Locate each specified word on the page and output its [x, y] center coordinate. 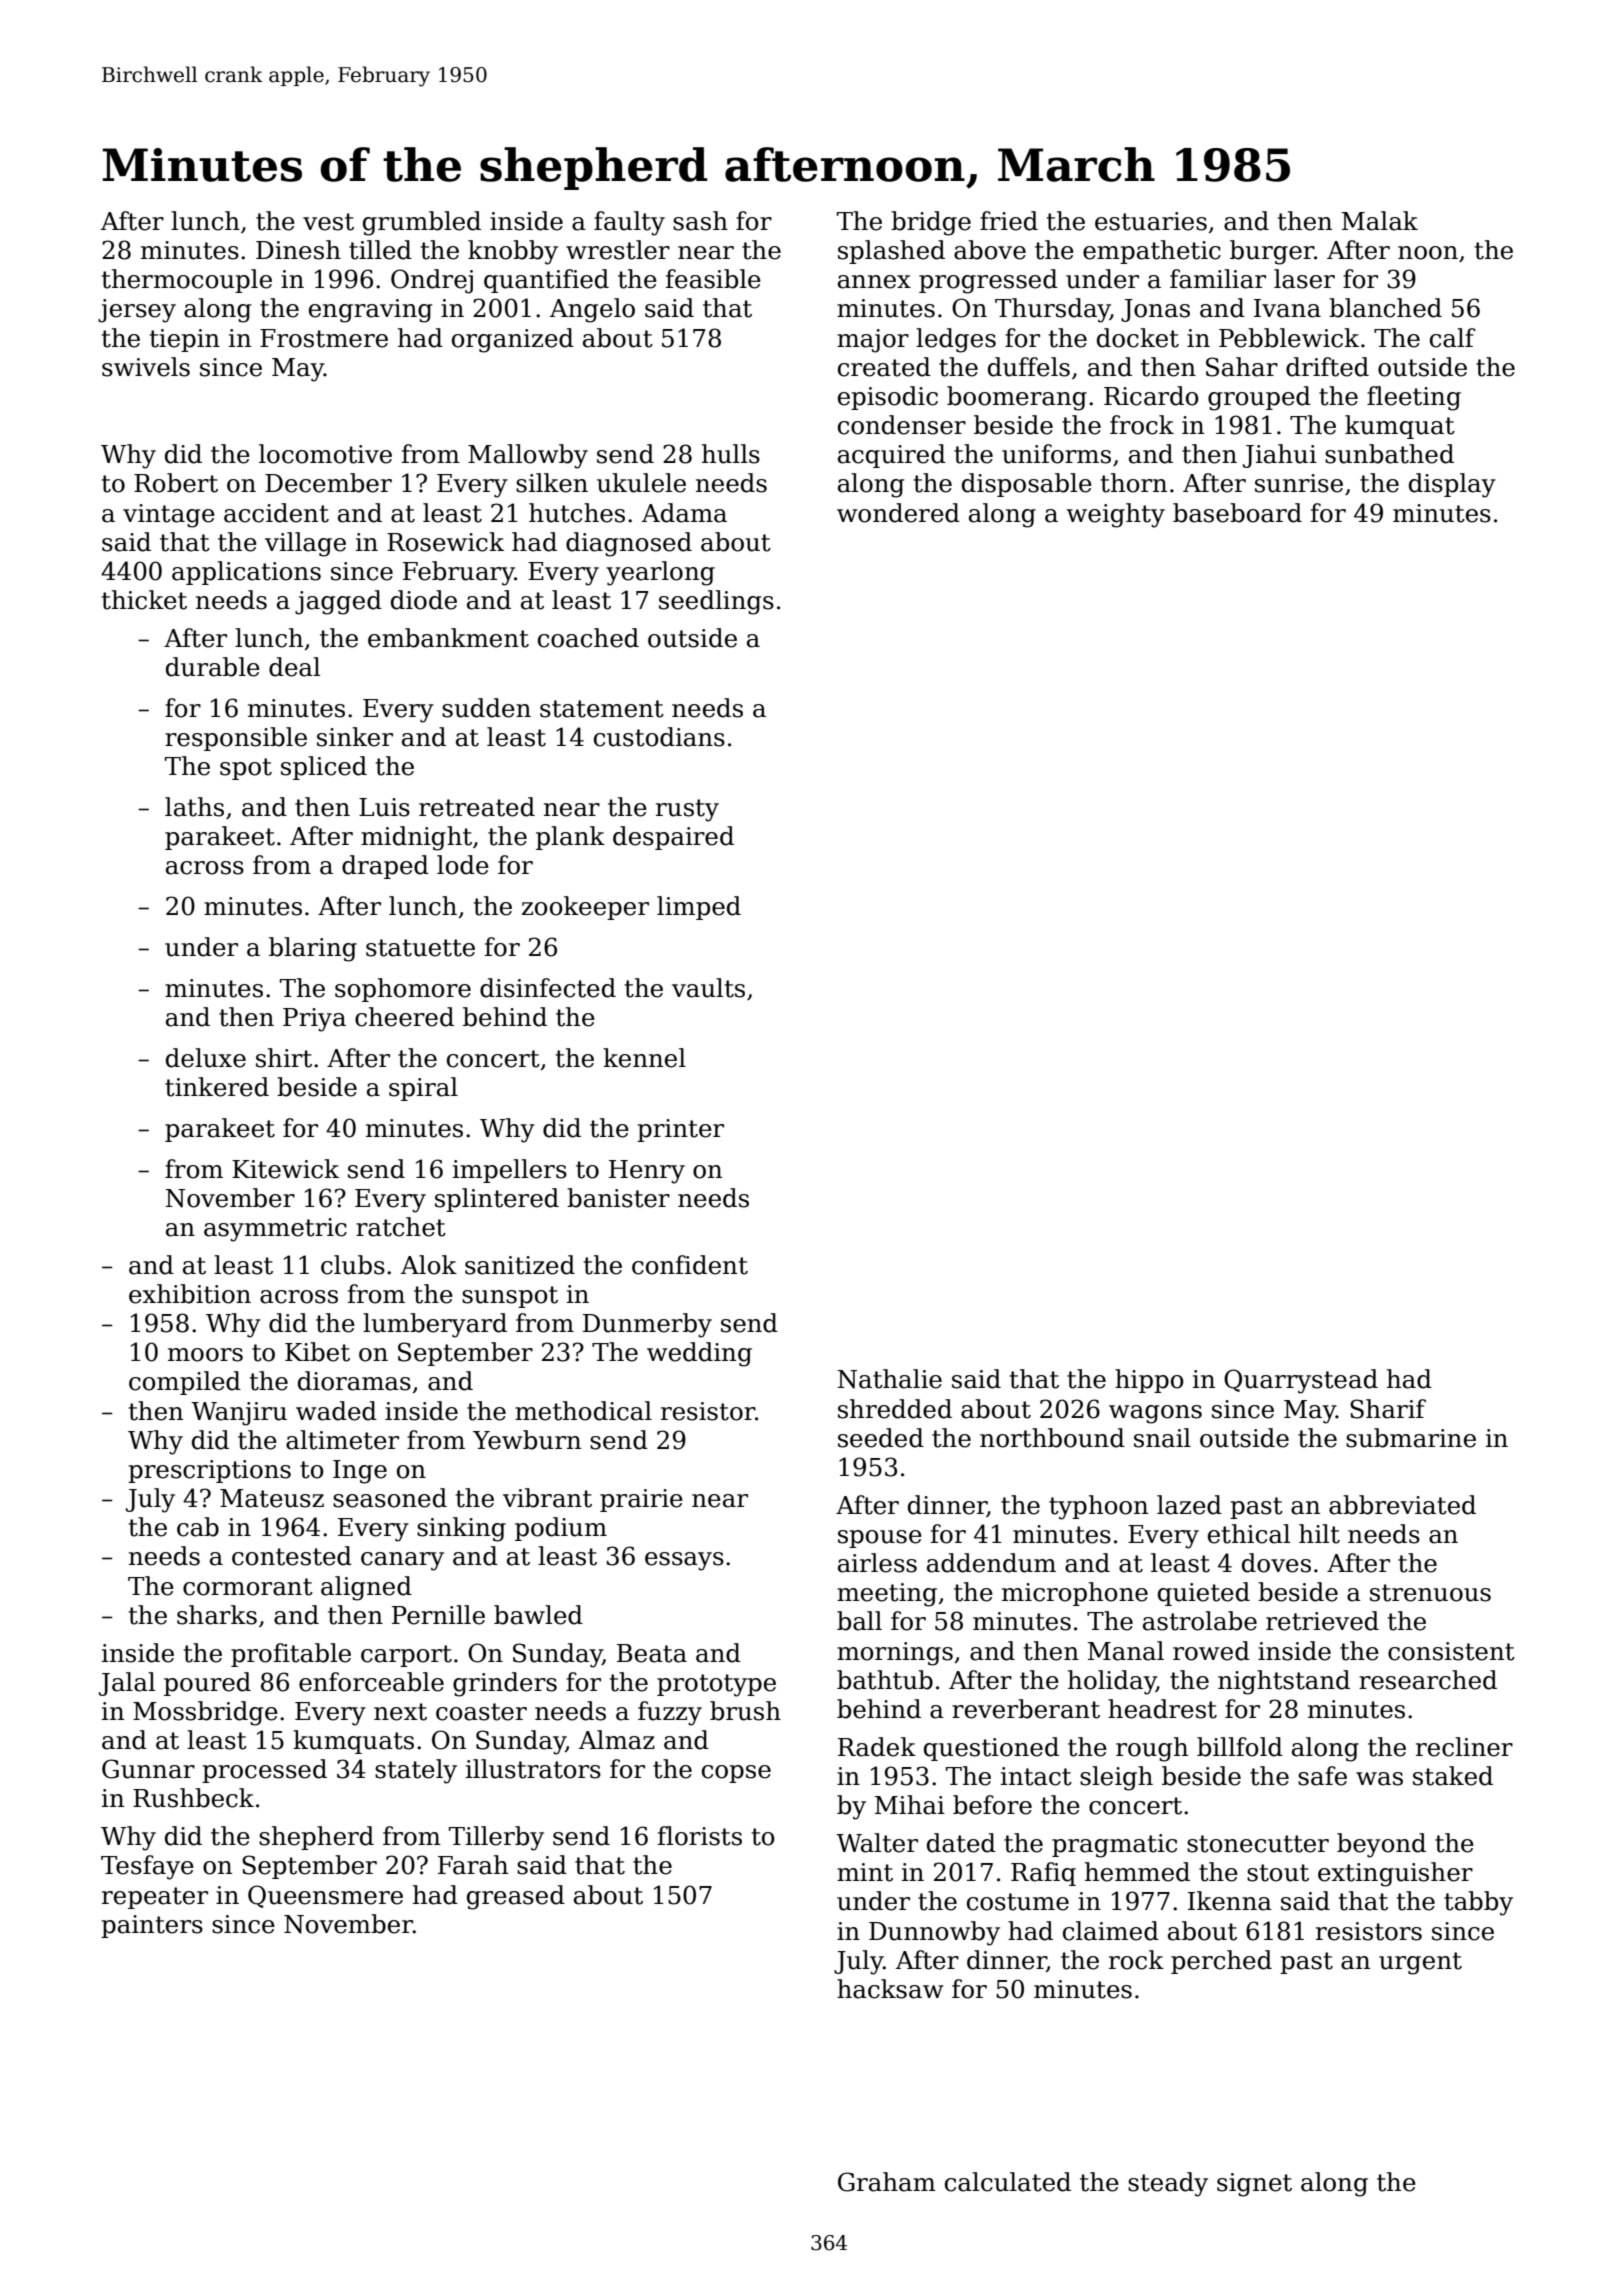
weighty [1116, 515]
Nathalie [890, 1379]
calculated [1008, 2182]
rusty [687, 810]
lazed [1189, 1505]
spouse [880, 1539]
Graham [887, 2182]
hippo [1149, 1381]
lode [463, 865]
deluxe [206, 1058]
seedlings [716, 602]
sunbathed [1389, 454]
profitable [291, 1655]
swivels [146, 367]
